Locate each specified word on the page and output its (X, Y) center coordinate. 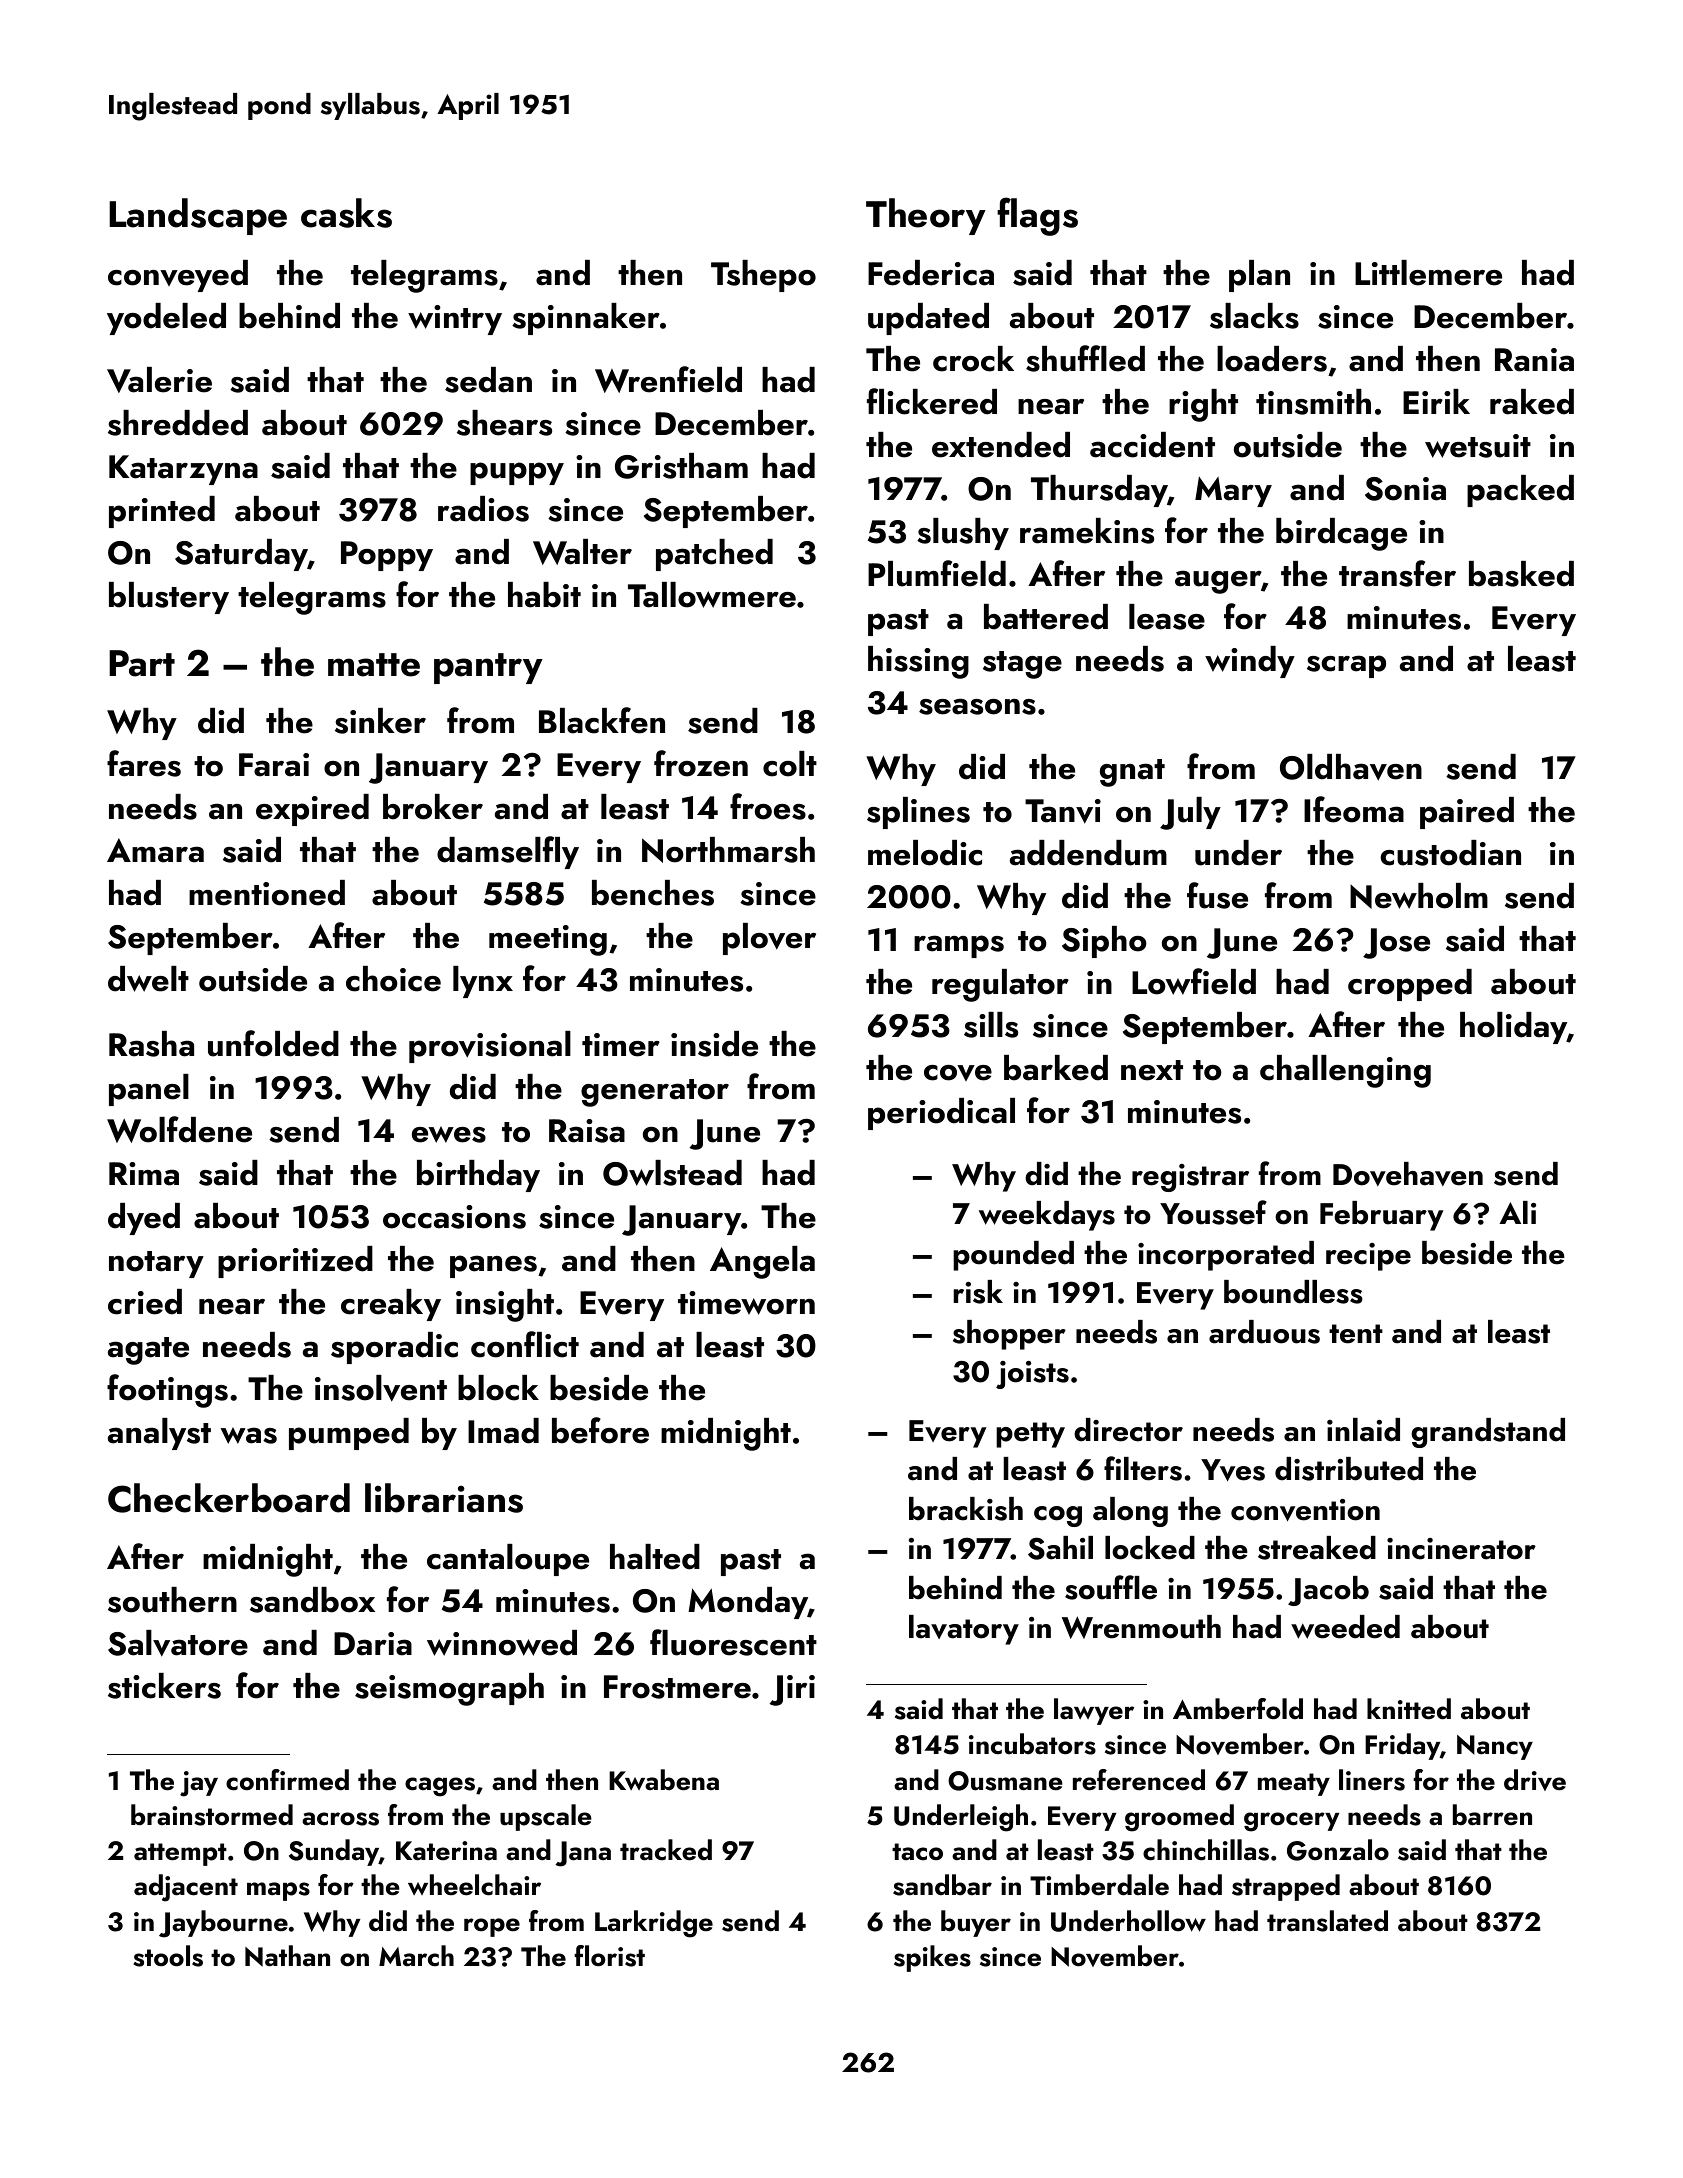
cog (1058, 1516)
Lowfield (1194, 981)
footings (167, 1391)
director (1128, 1430)
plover (769, 939)
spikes (932, 1958)
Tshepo (763, 276)
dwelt (148, 979)
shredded (178, 423)
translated (1327, 1921)
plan (1259, 276)
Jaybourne (223, 1924)
